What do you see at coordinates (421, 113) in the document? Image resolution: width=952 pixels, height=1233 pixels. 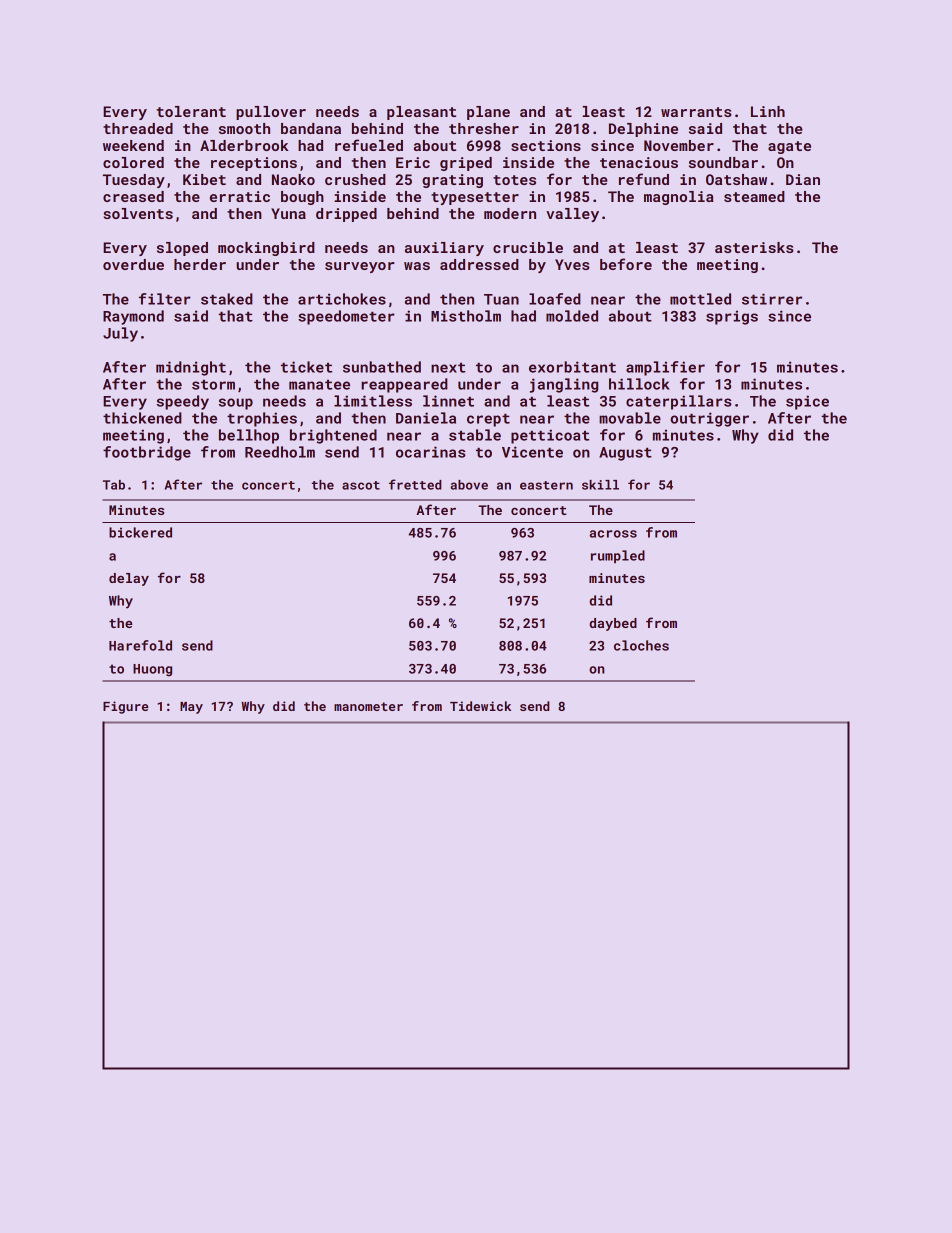 I see `pleasant` at bounding box center [421, 113].
